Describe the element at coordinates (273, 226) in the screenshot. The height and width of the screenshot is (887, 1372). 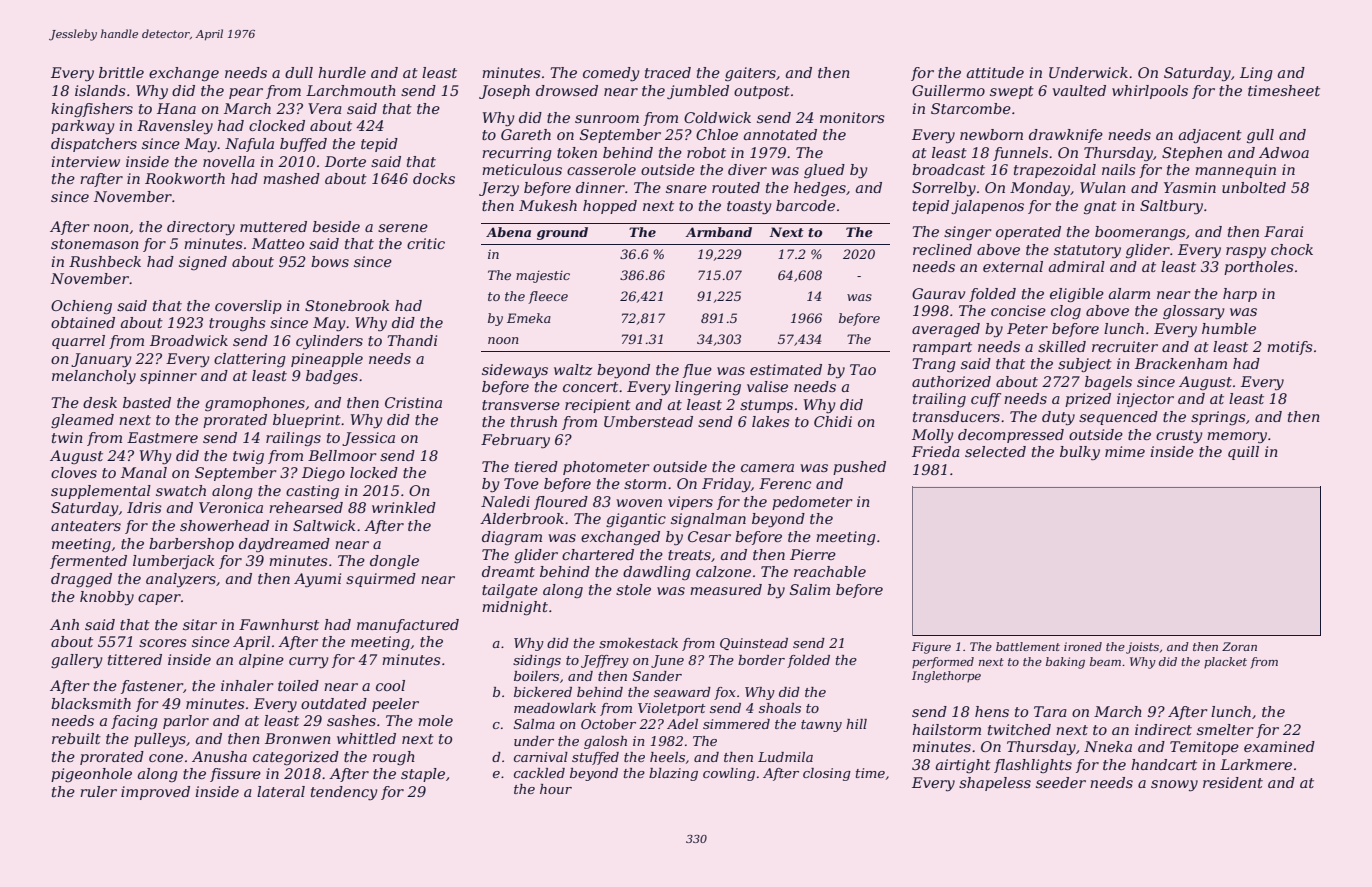
I see `muttered` at that location.
